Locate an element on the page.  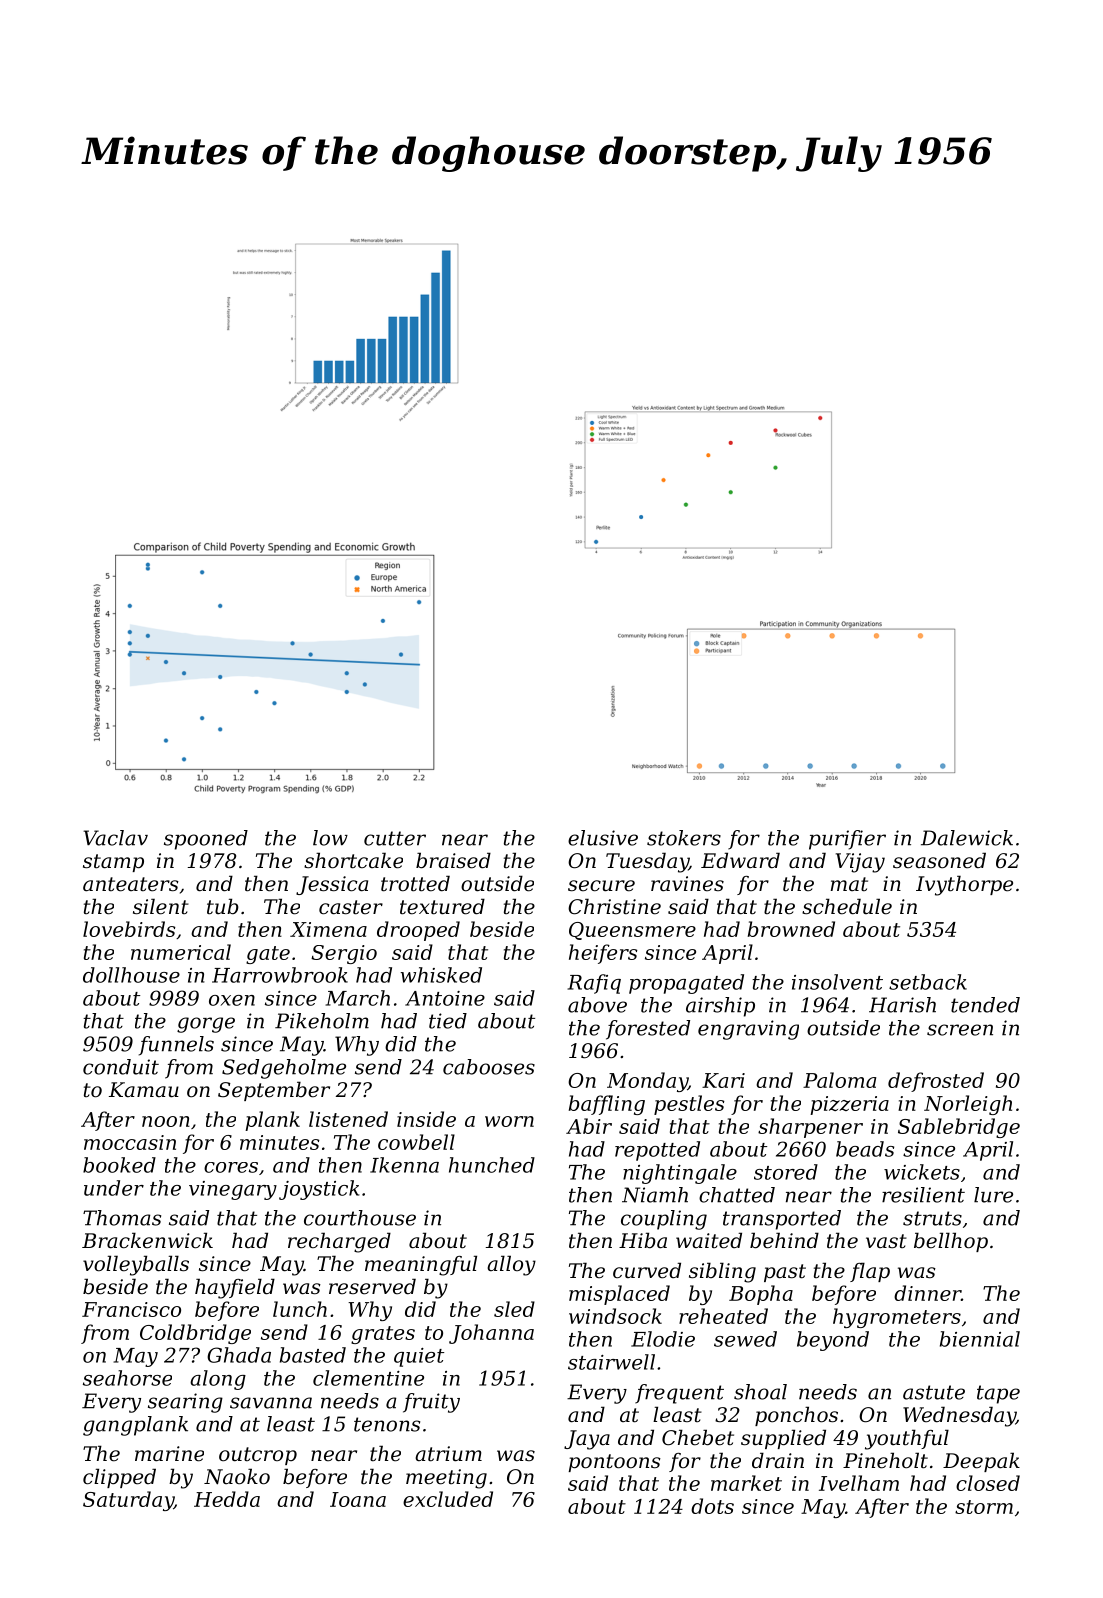
hayfield is located at coordinates (235, 1288).
